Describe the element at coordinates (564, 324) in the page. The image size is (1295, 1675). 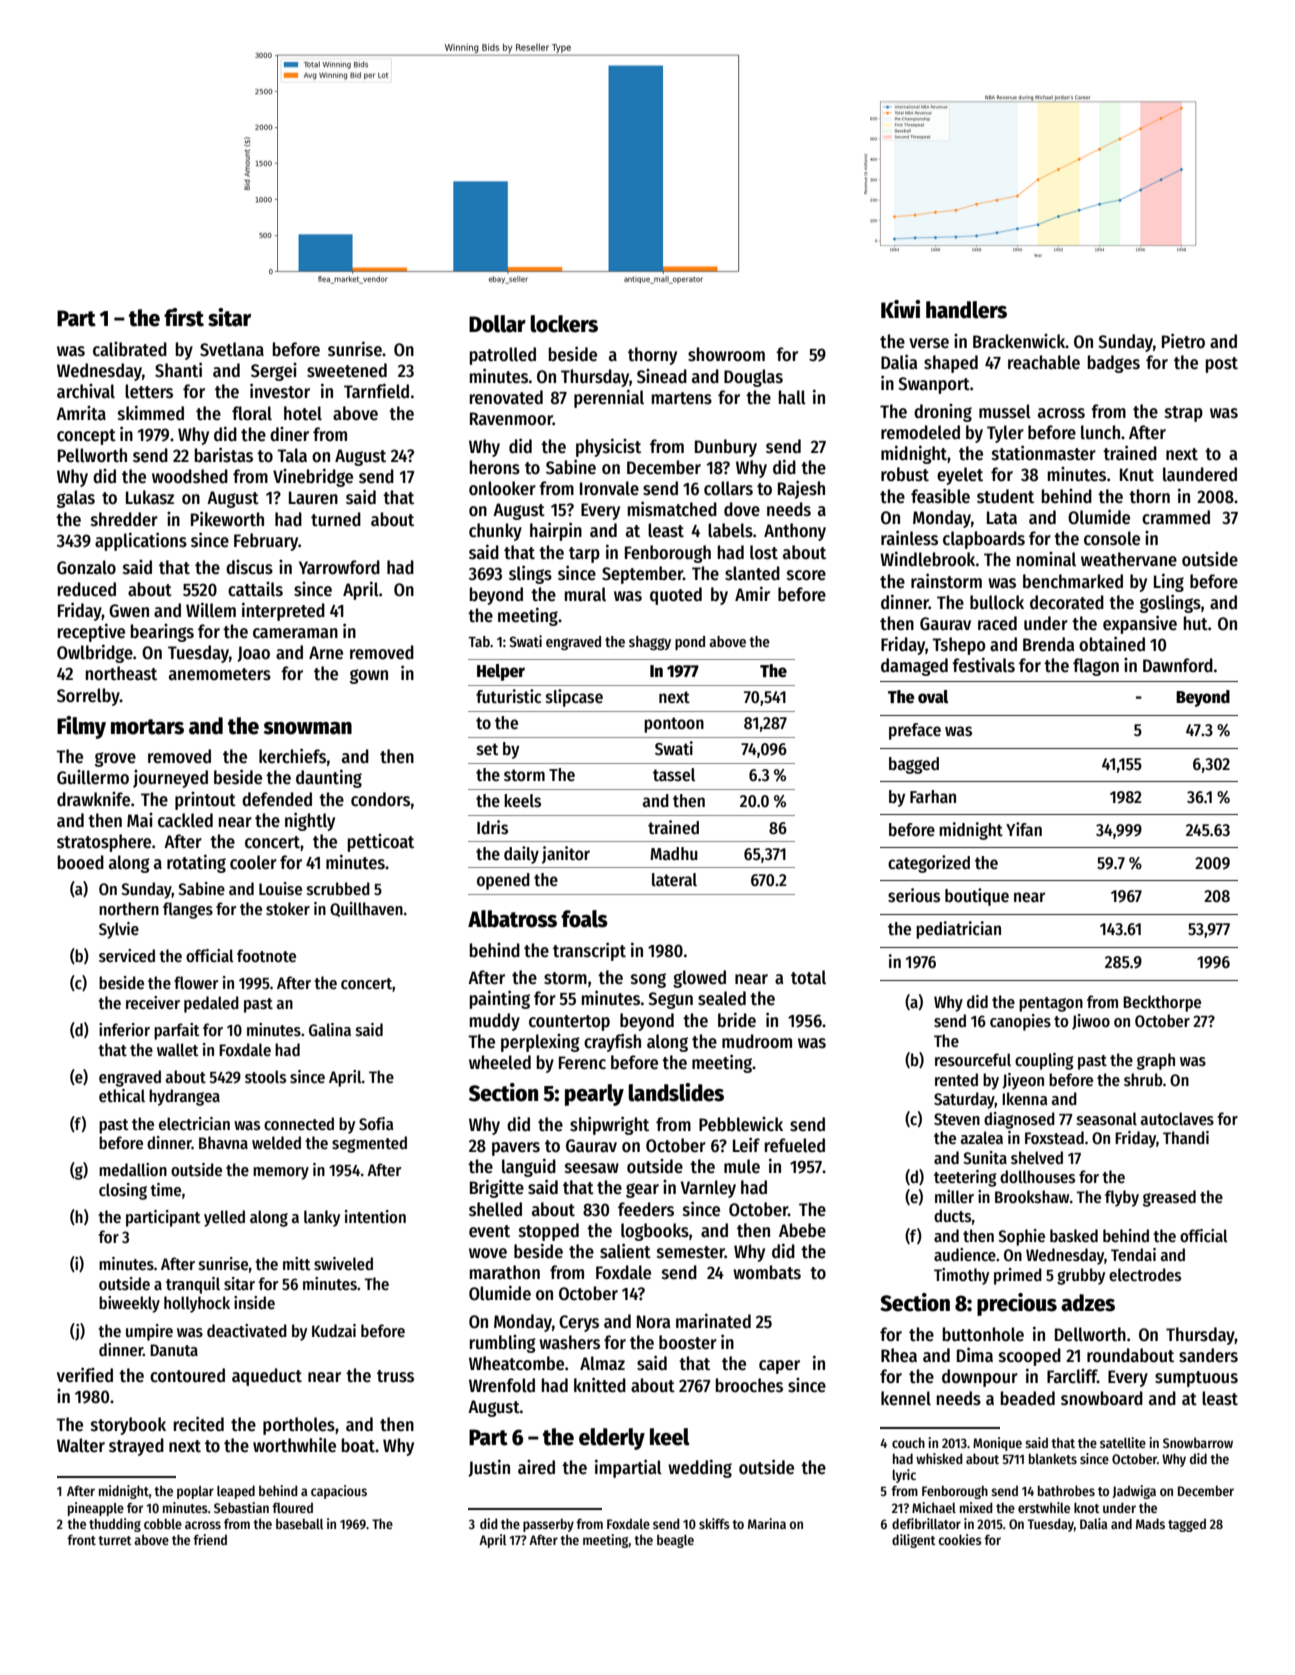
I see `lockers` at that location.
